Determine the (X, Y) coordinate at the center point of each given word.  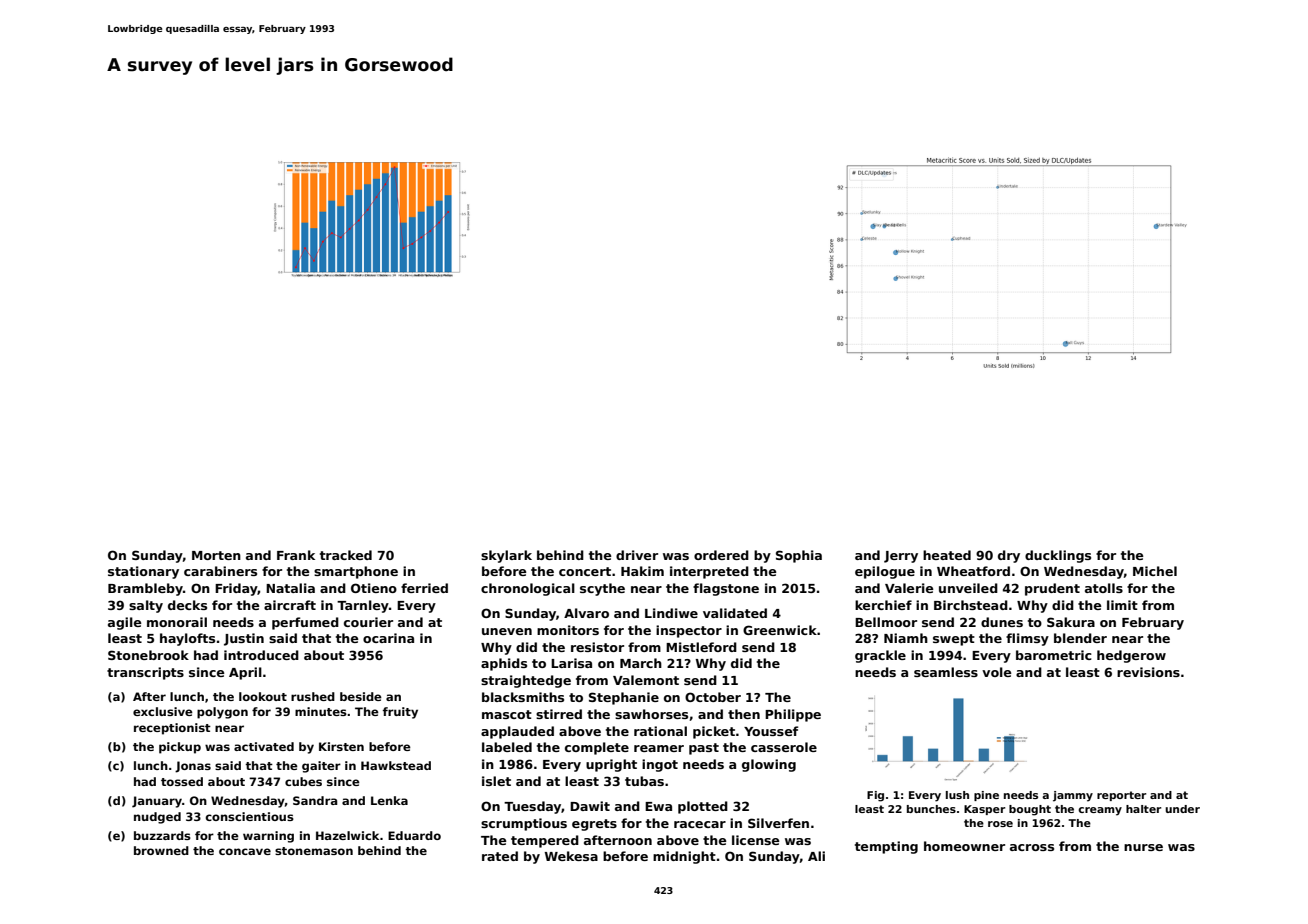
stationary (143, 572)
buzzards (162, 835)
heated (947, 555)
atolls (1104, 588)
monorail (177, 622)
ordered (721, 555)
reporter (1121, 796)
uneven (507, 631)
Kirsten (341, 746)
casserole (784, 747)
